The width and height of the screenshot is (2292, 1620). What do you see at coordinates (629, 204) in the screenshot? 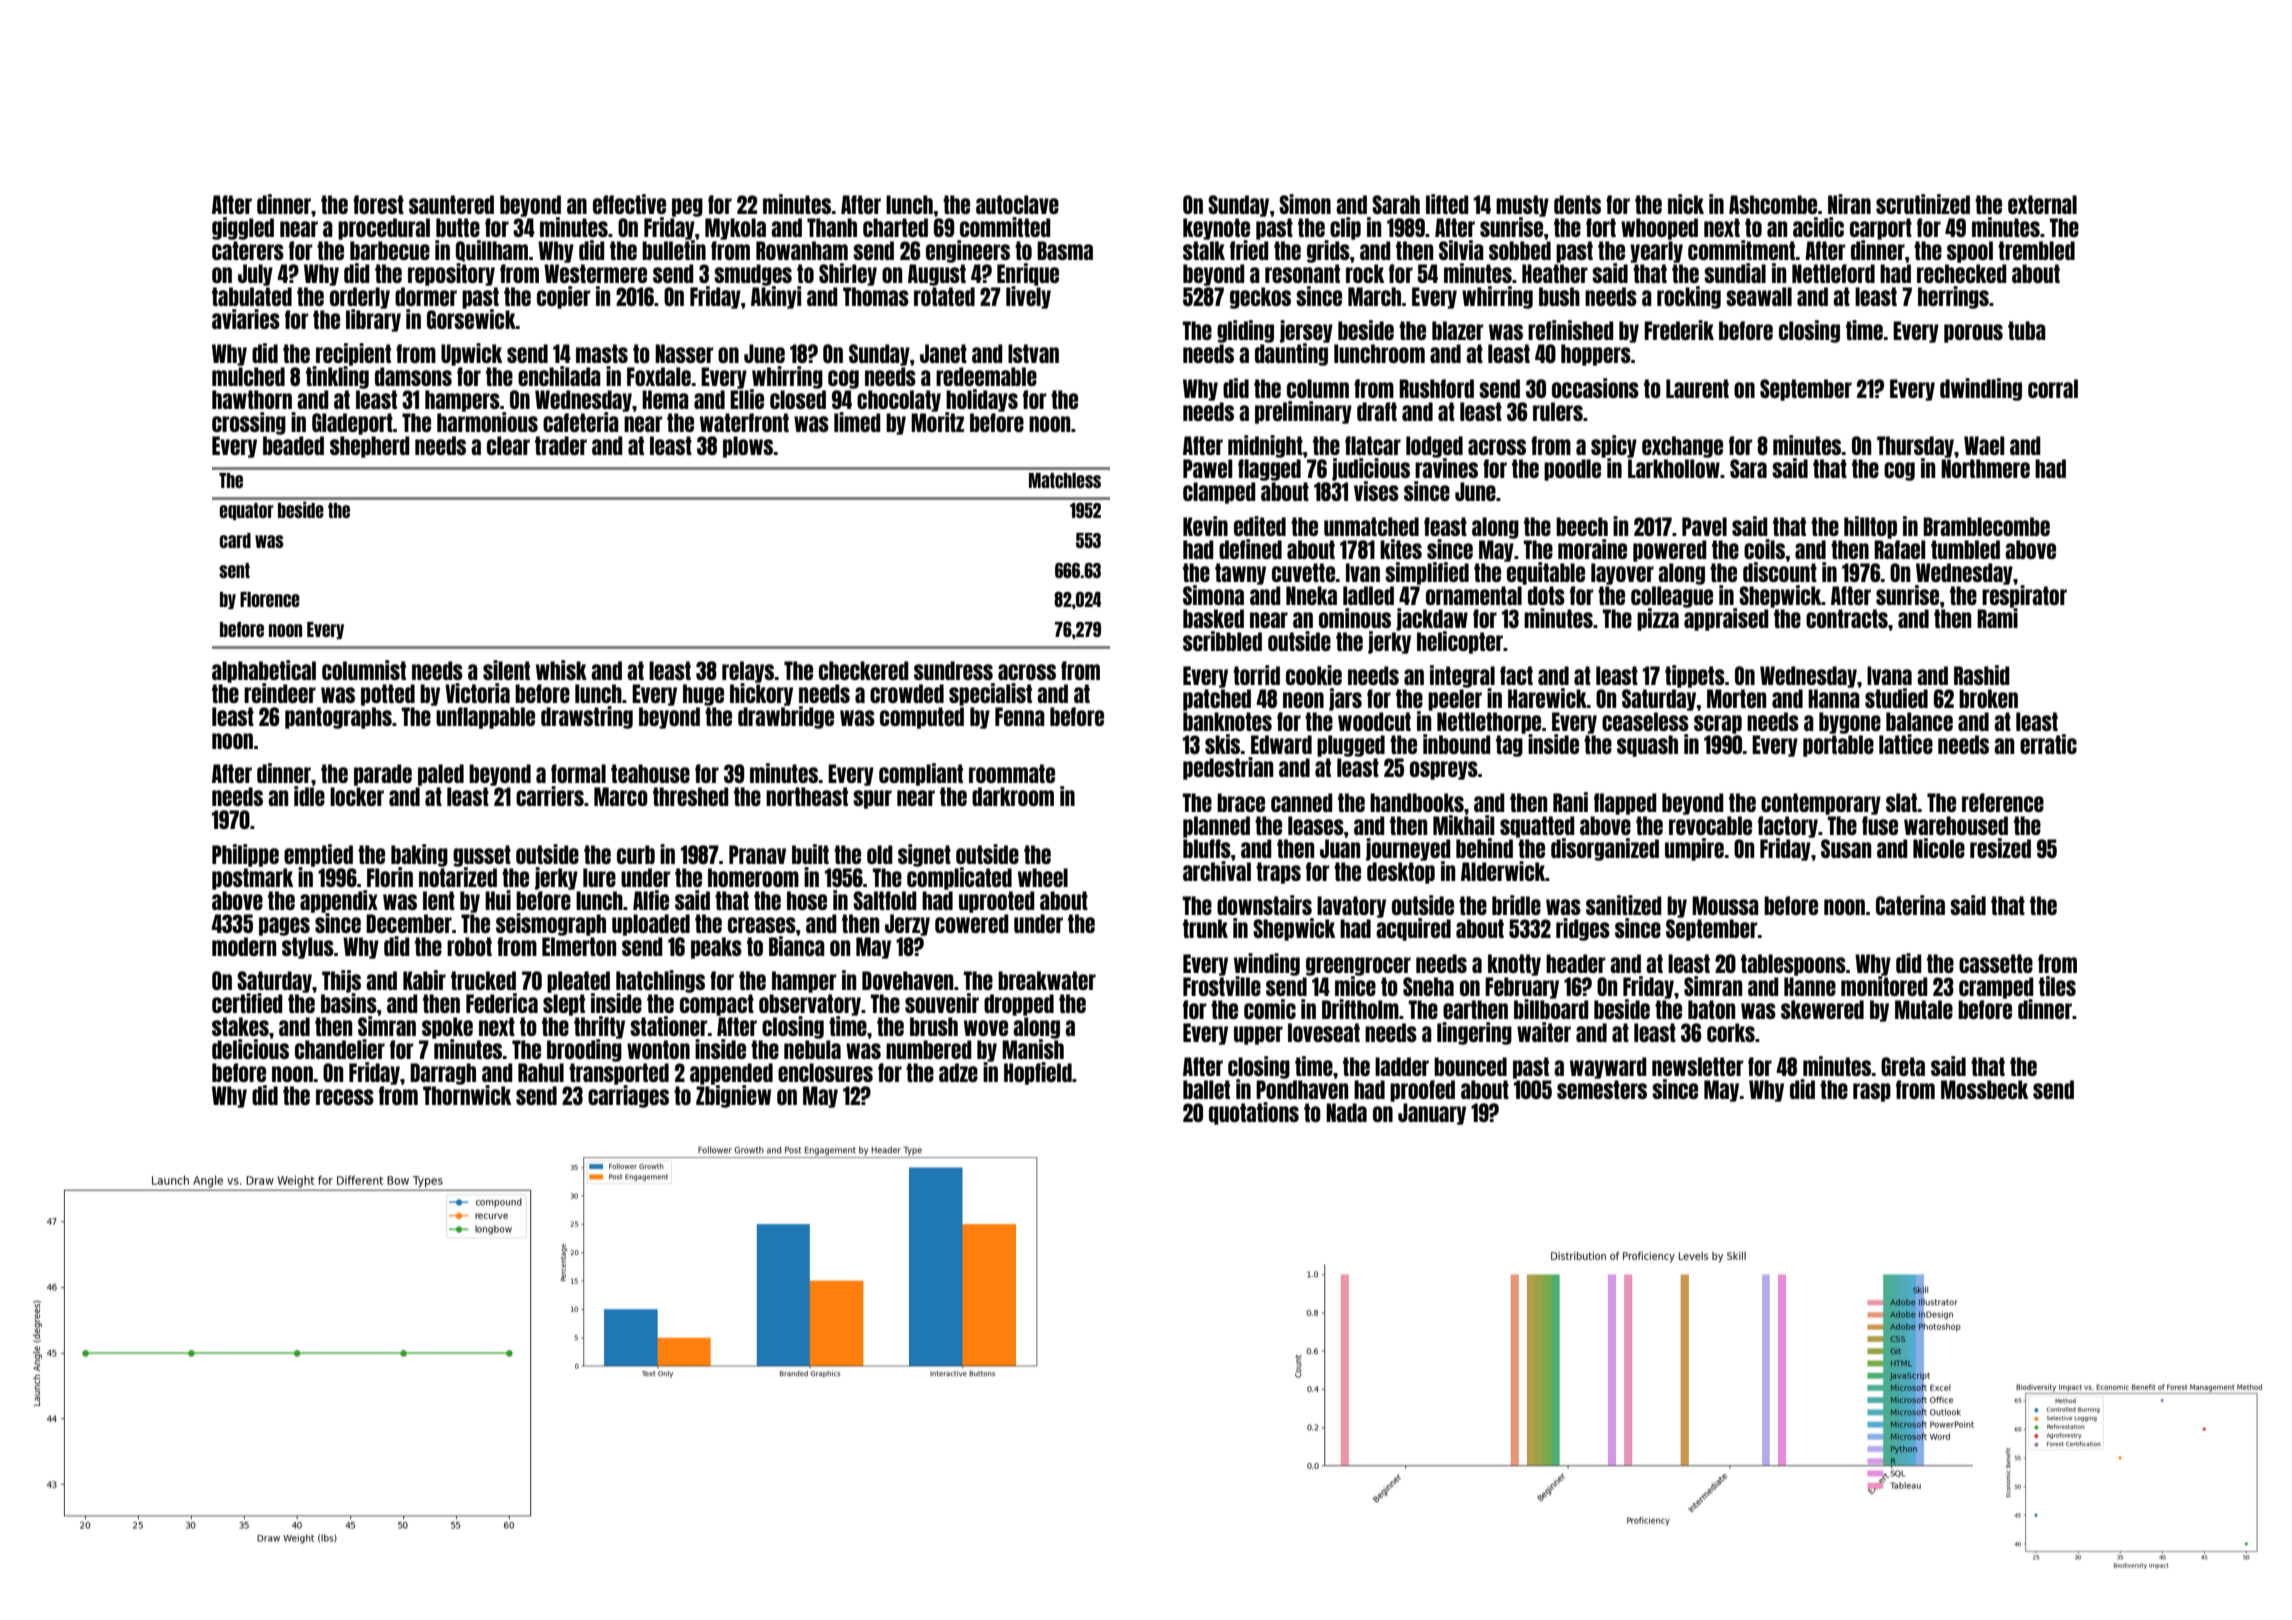
I see `effective` at bounding box center [629, 204].
